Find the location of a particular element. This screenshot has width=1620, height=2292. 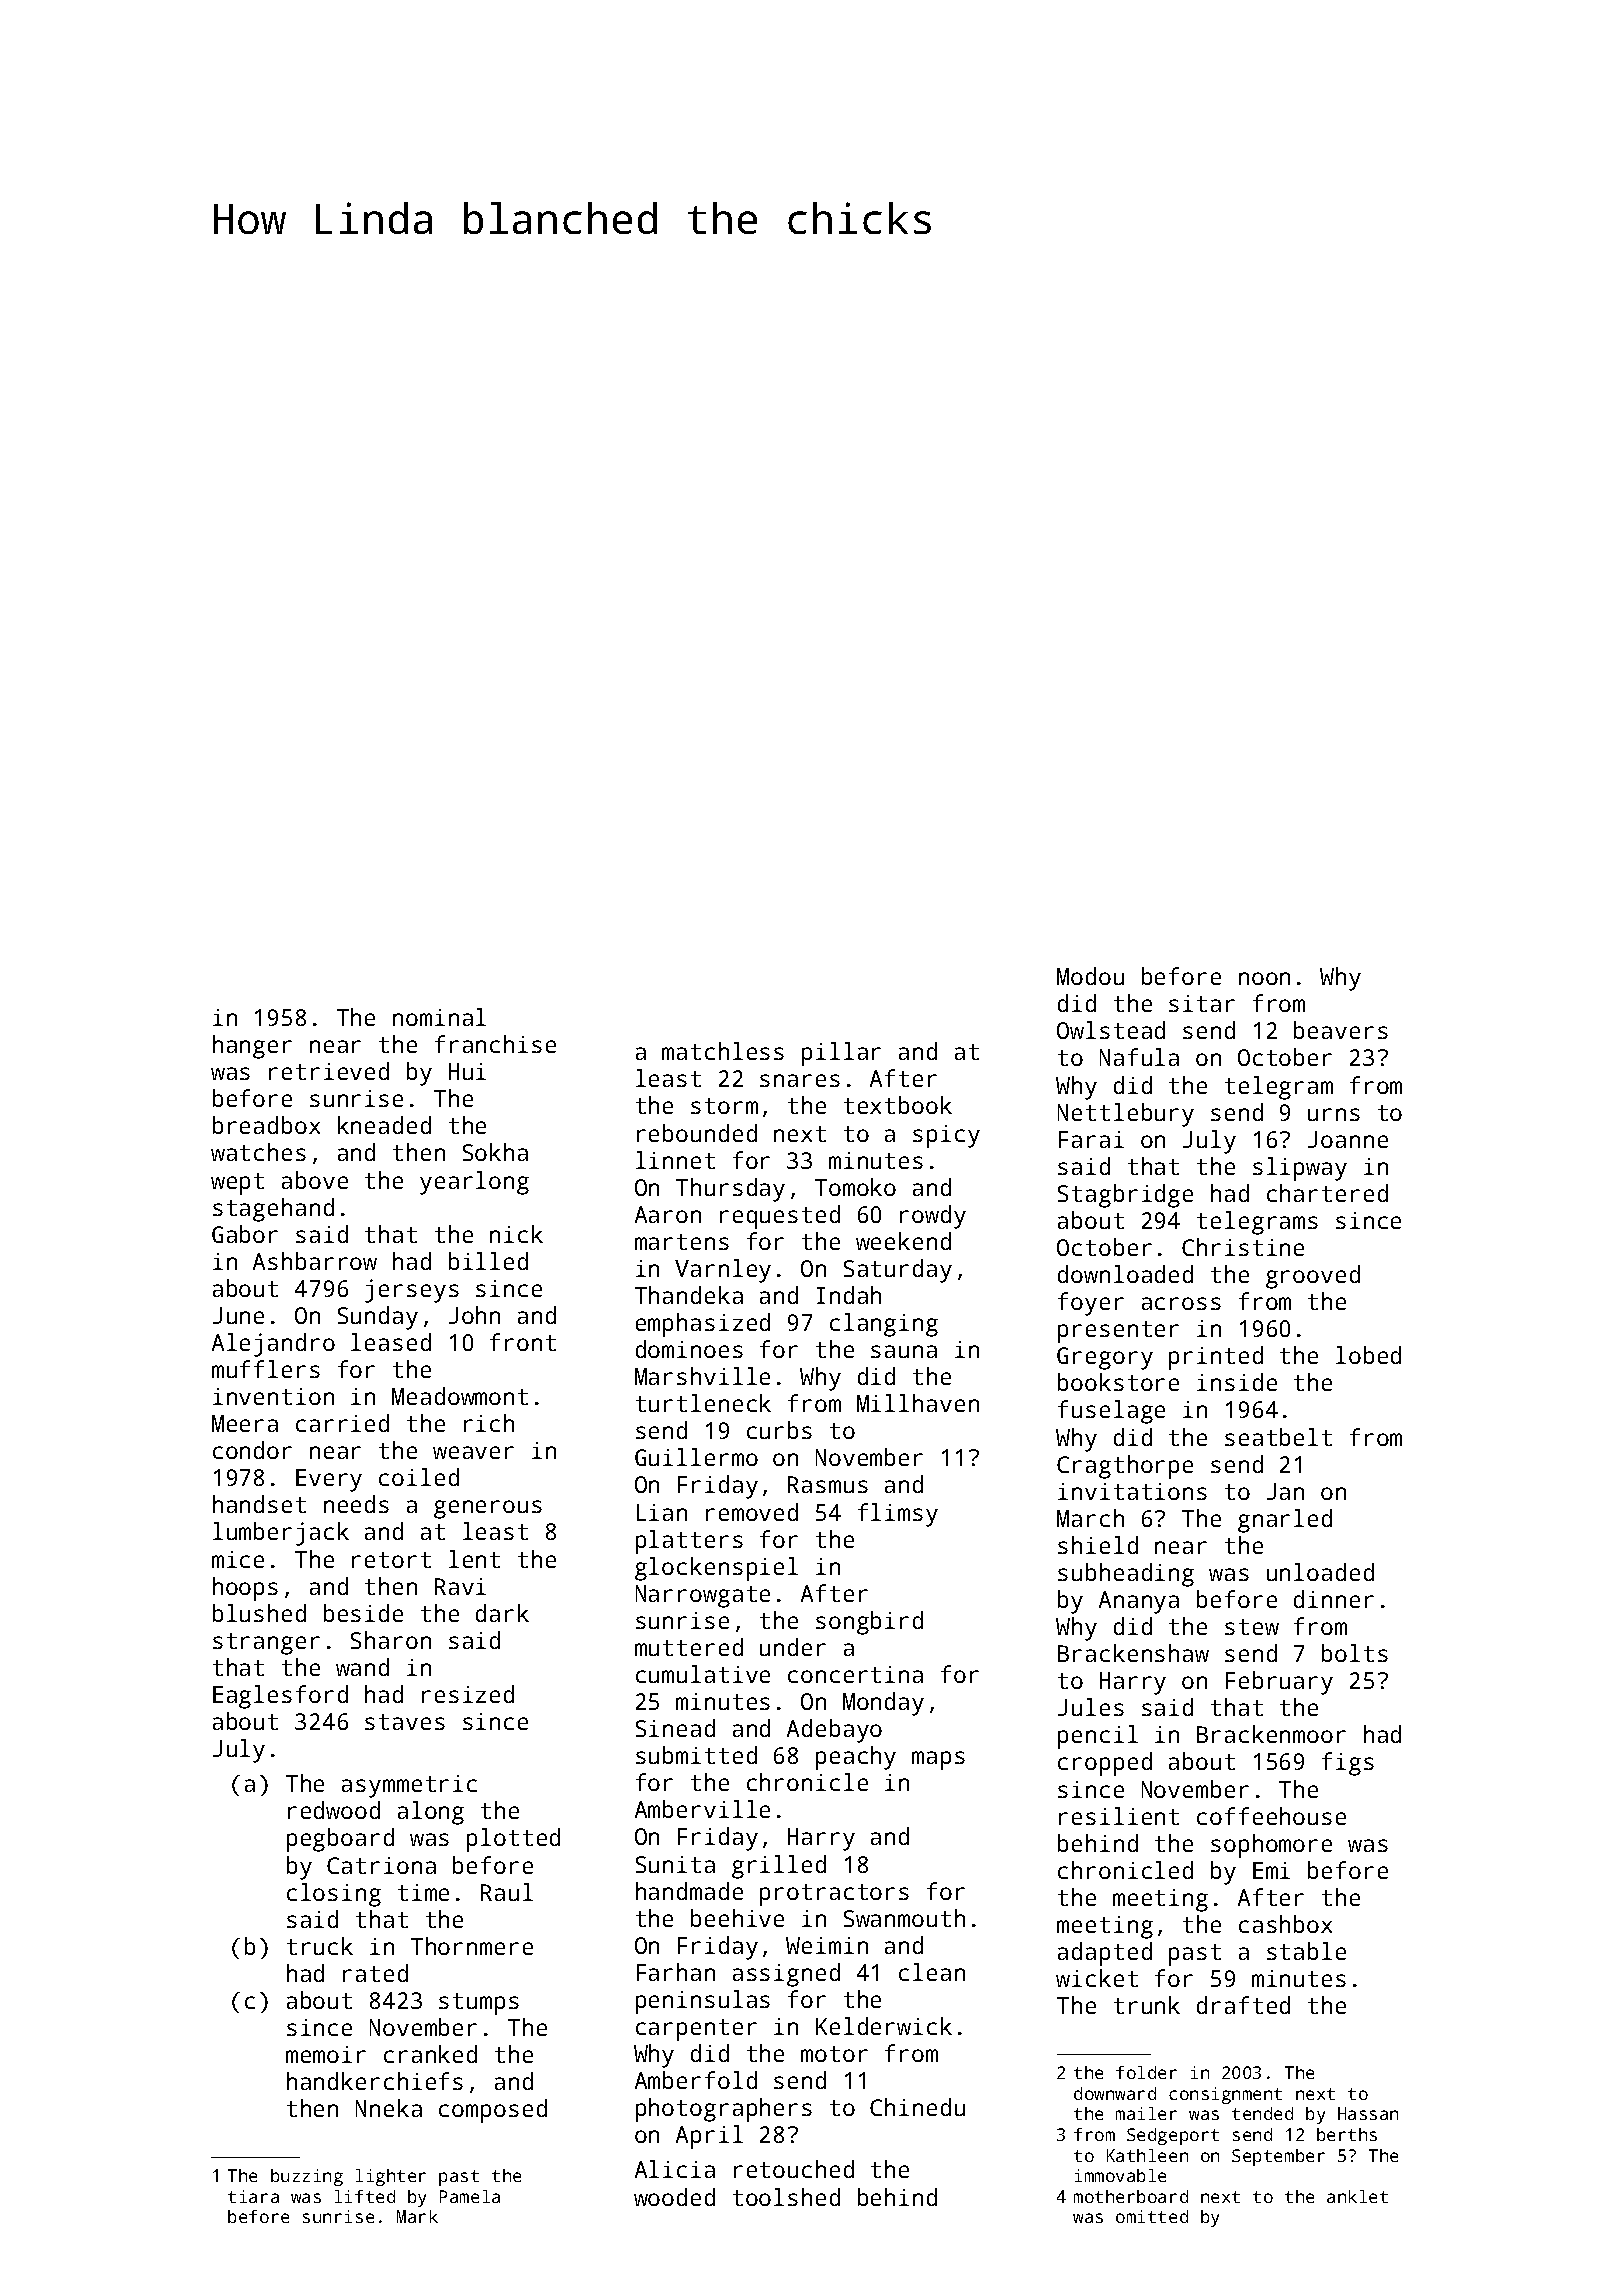

Nneka is located at coordinates (389, 2108).
